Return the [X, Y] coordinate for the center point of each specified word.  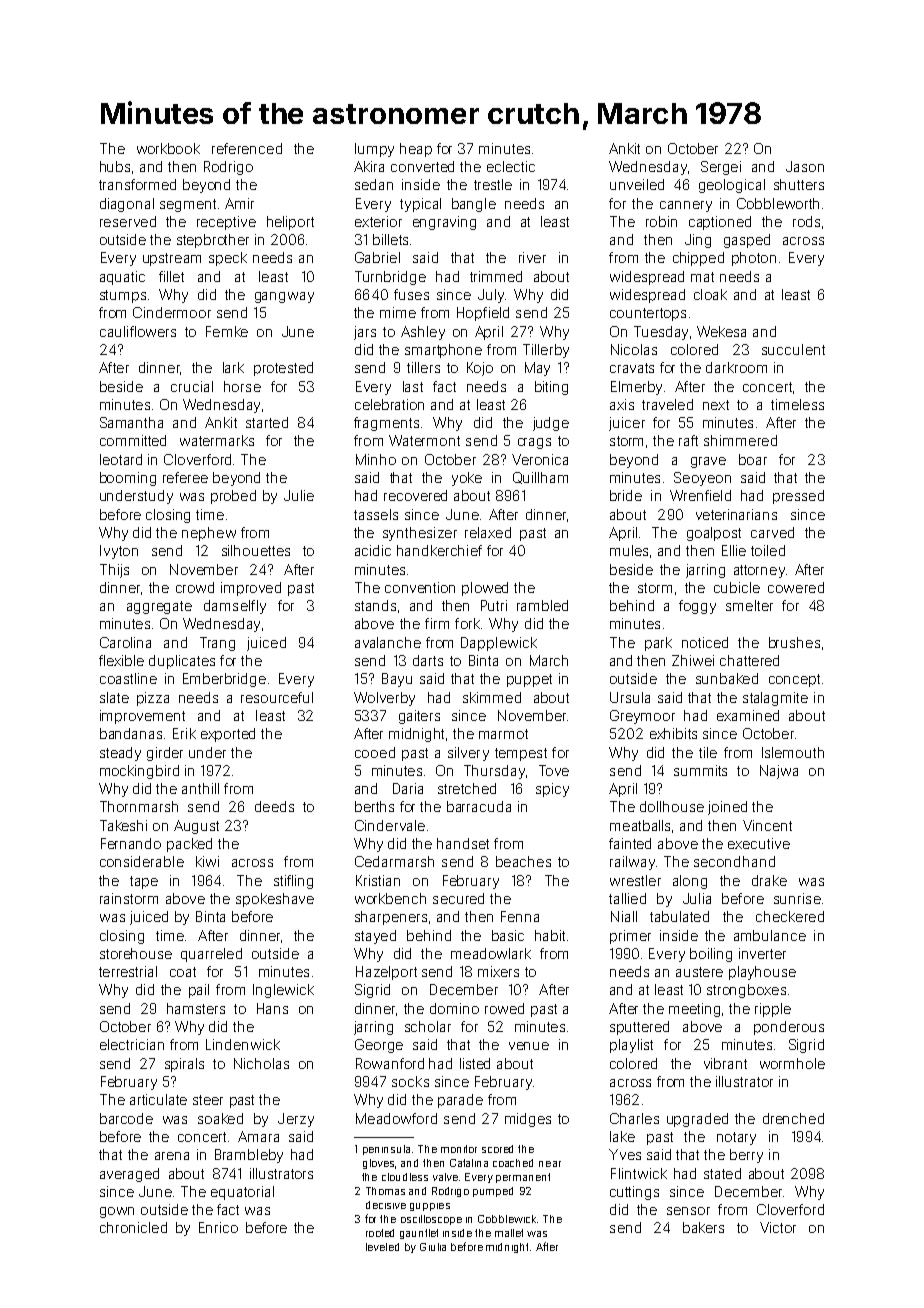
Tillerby [546, 351]
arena [172, 1156]
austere [699, 972]
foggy [697, 607]
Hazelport [386, 973]
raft [688, 440]
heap [416, 150]
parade [460, 1101]
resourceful [277, 697]
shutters [799, 184]
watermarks [217, 440]
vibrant [725, 1063]
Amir [239, 203]
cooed [375, 752]
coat [183, 972]
